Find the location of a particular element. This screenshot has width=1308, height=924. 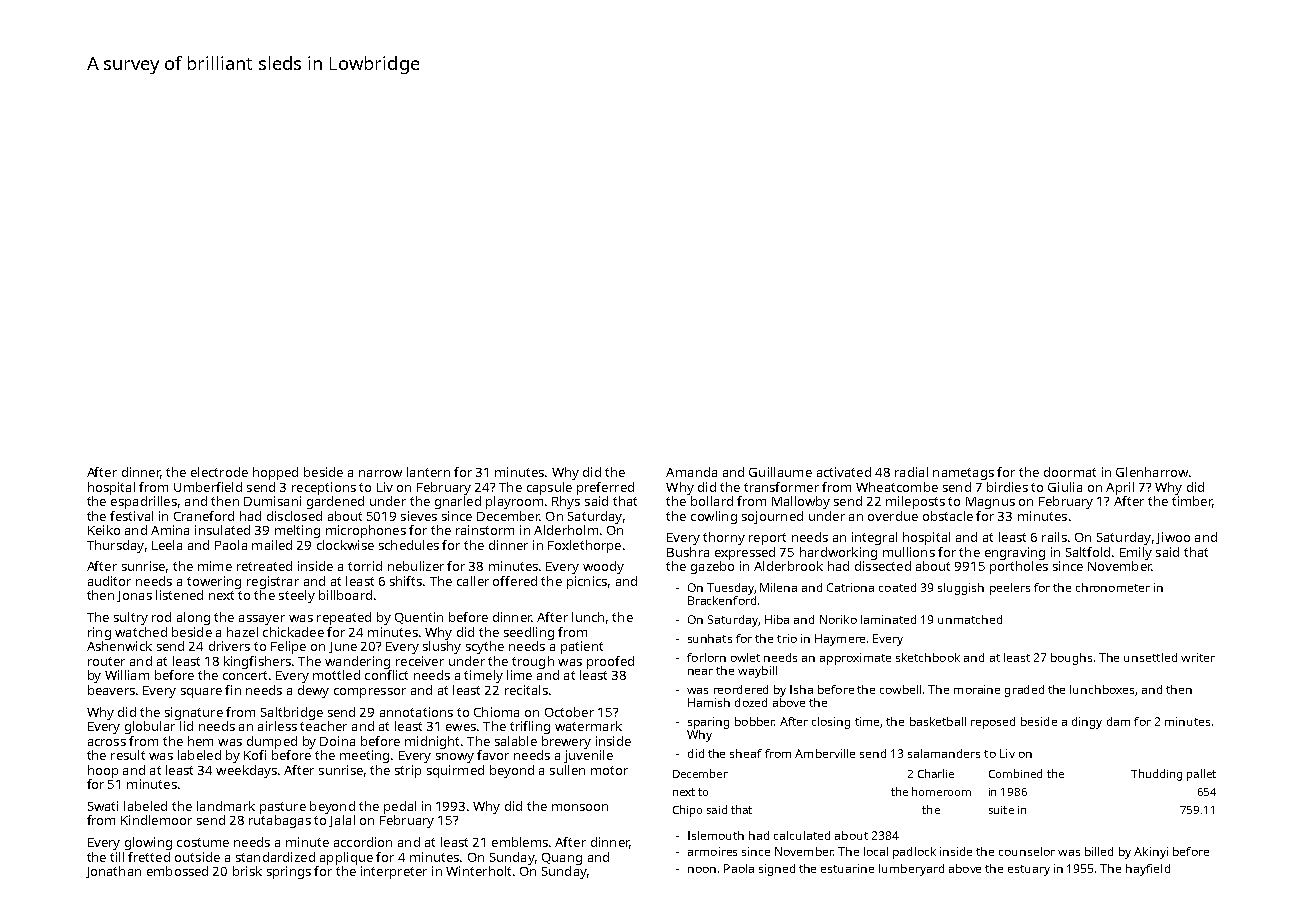

Jonathan is located at coordinates (113, 872).
